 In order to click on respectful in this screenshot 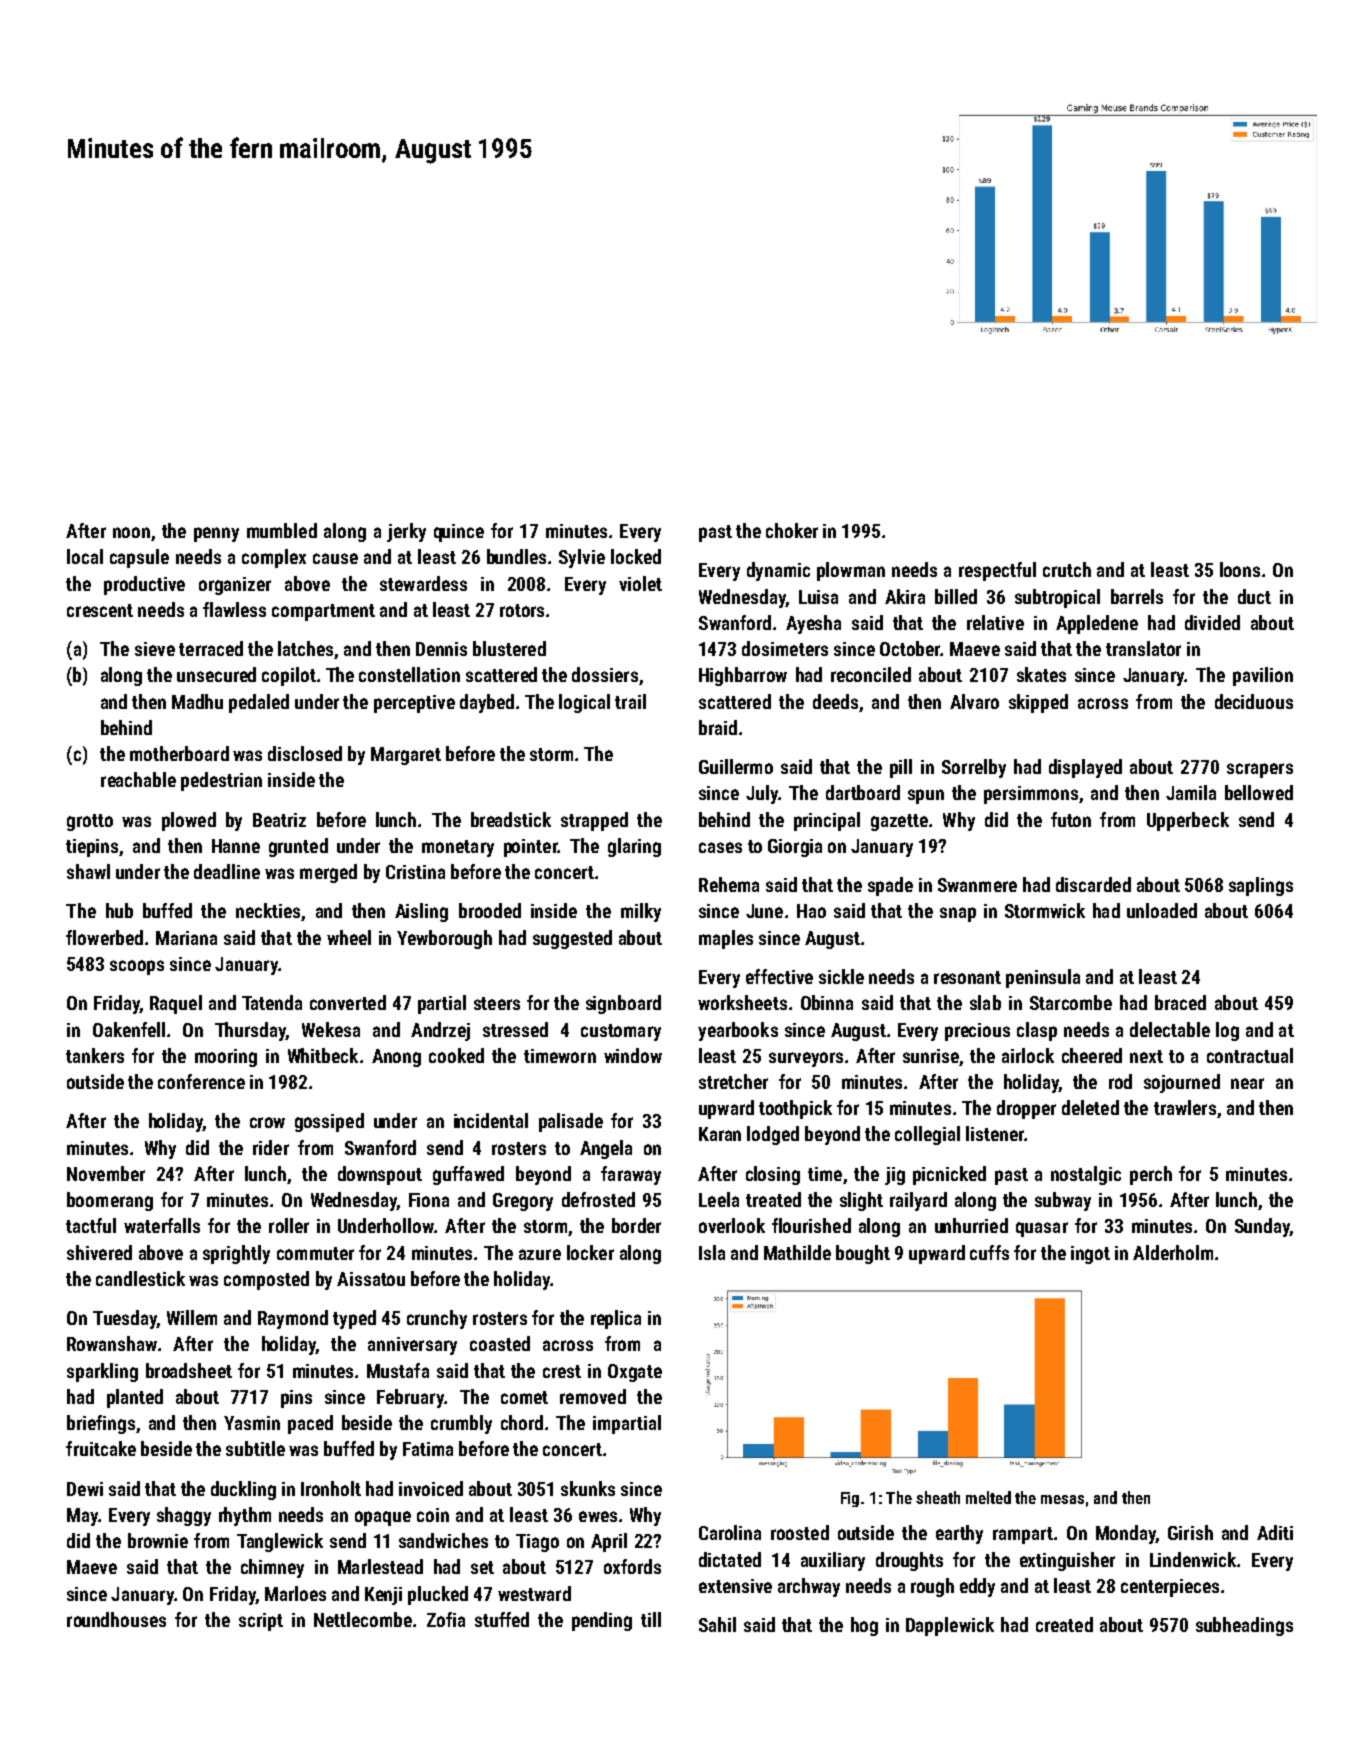, I will do `click(997, 571)`.
